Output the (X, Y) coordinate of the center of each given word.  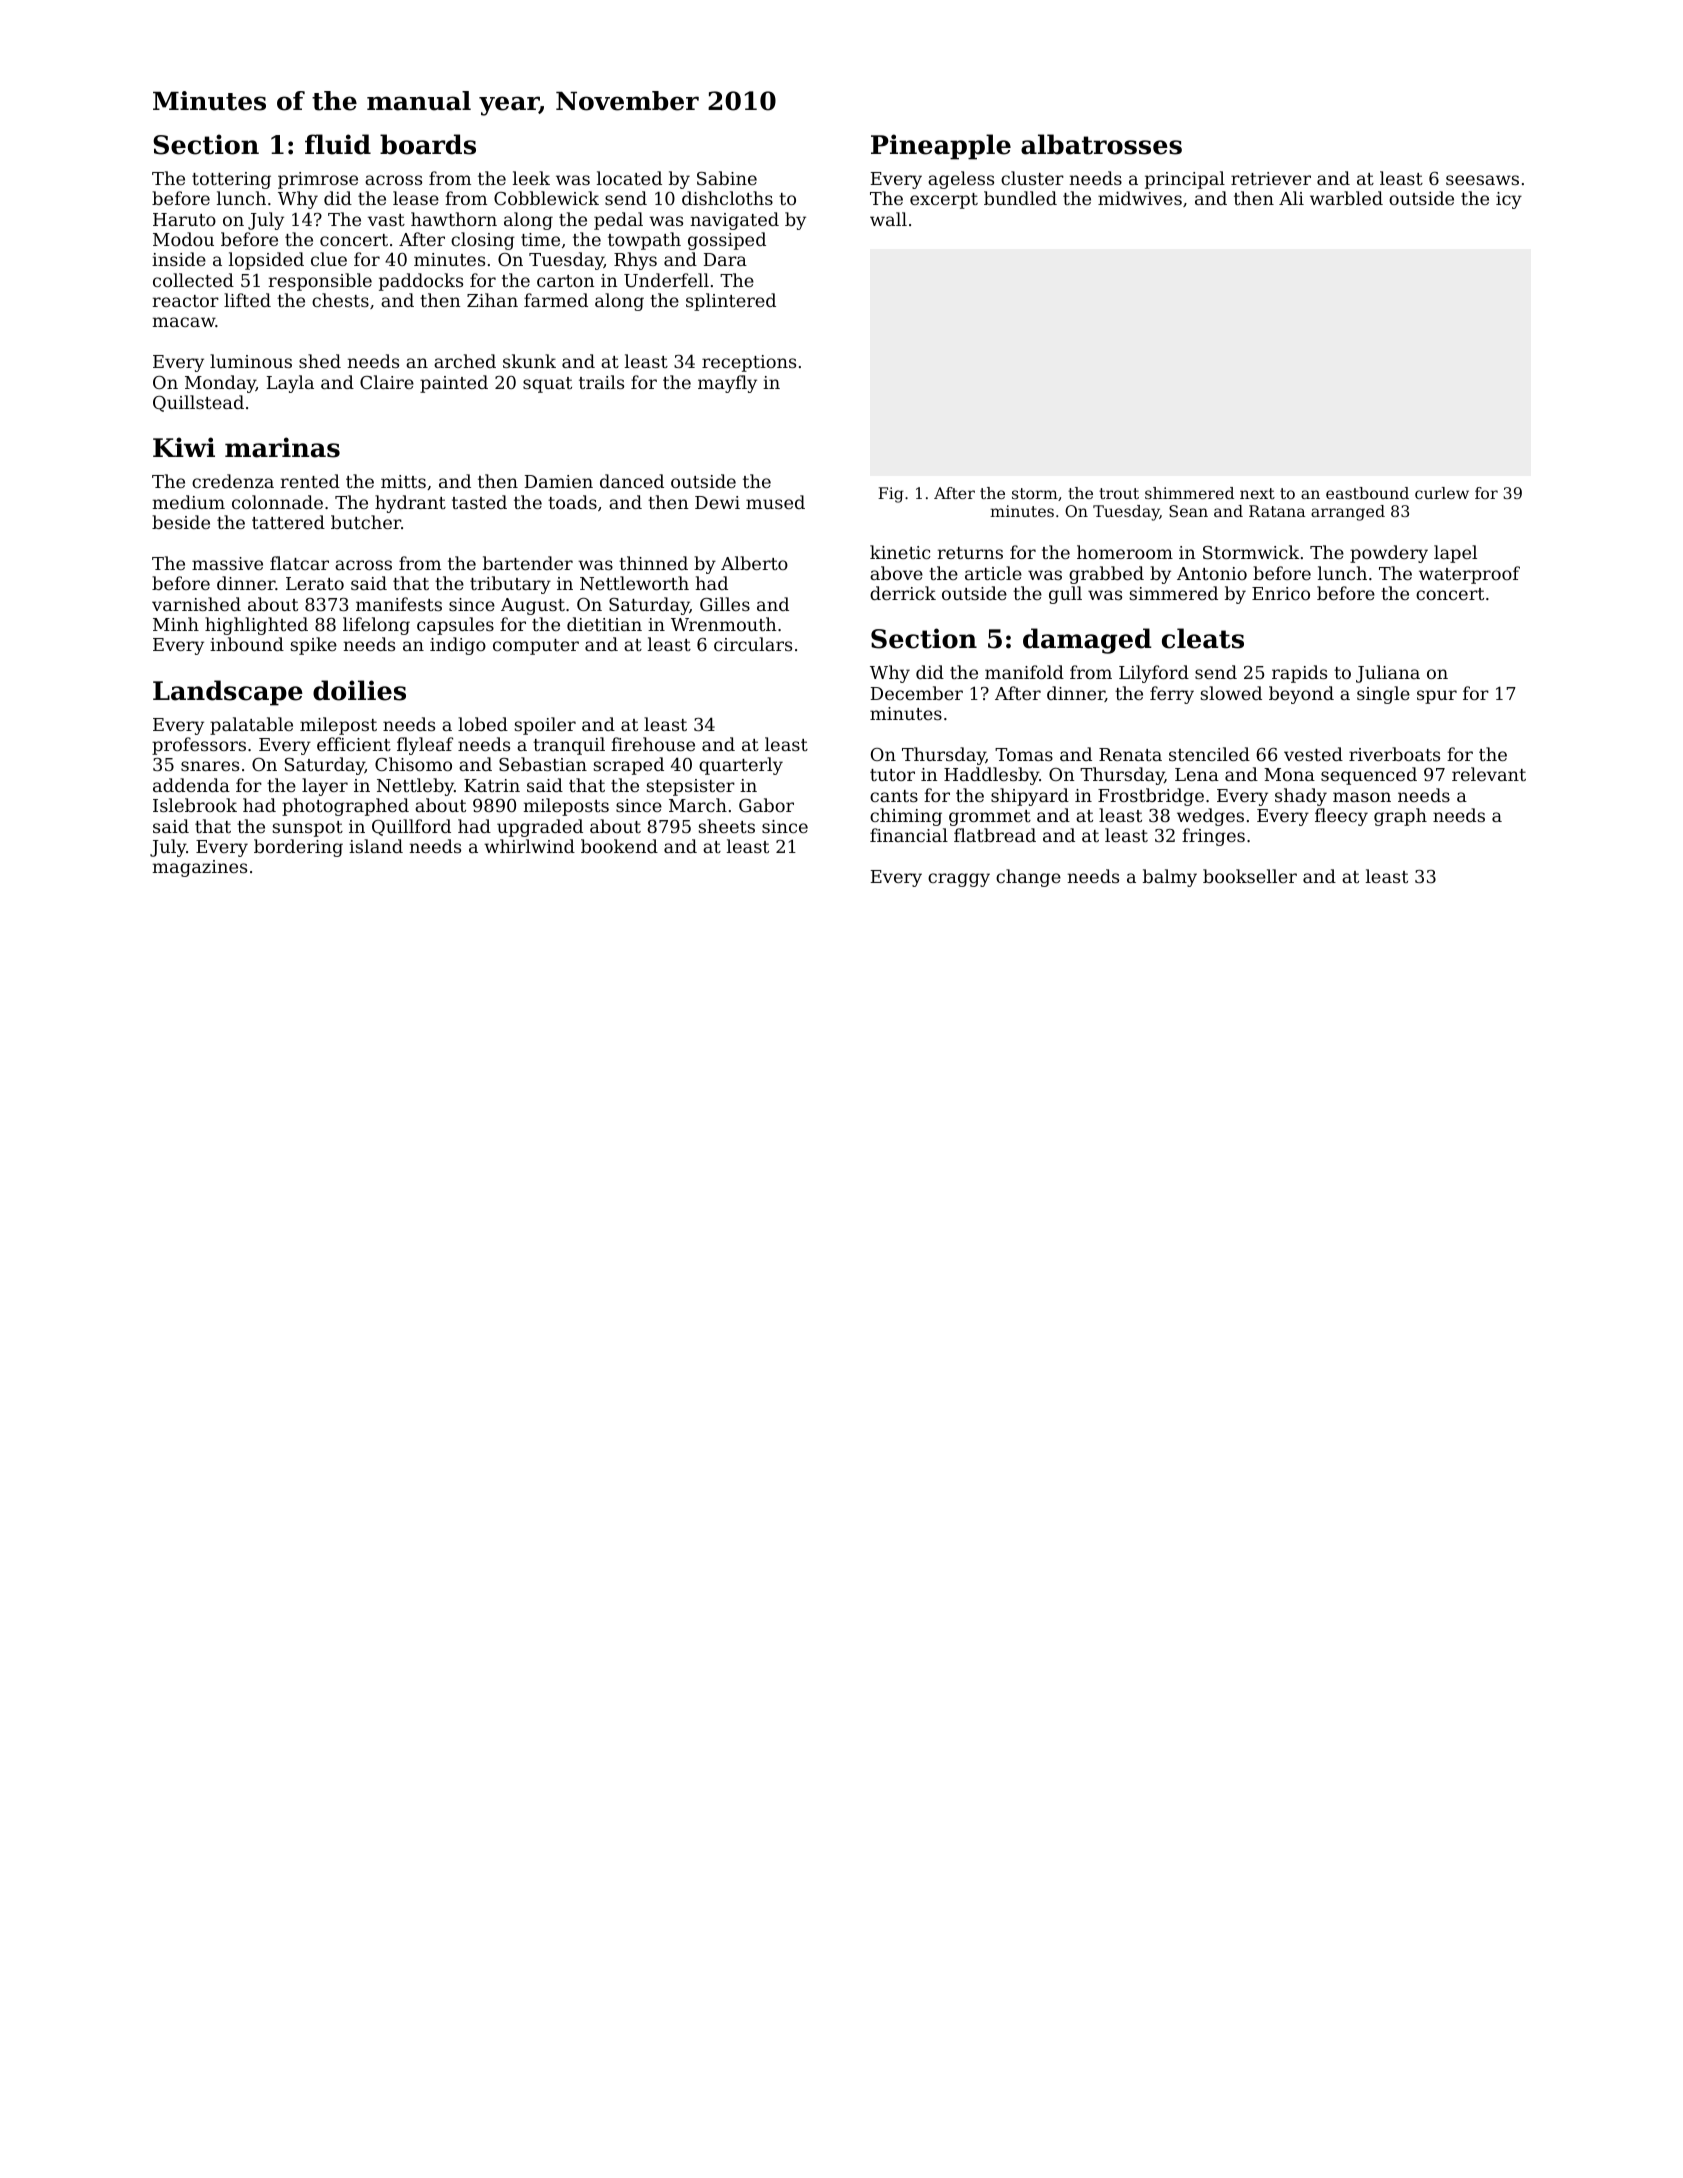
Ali (1291, 198)
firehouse (653, 744)
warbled (1346, 198)
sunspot (308, 829)
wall (888, 219)
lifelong (376, 626)
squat (547, 385)
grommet (990, 818)
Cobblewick (546, 198)
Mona (1289, 774)
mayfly (727, 384)
